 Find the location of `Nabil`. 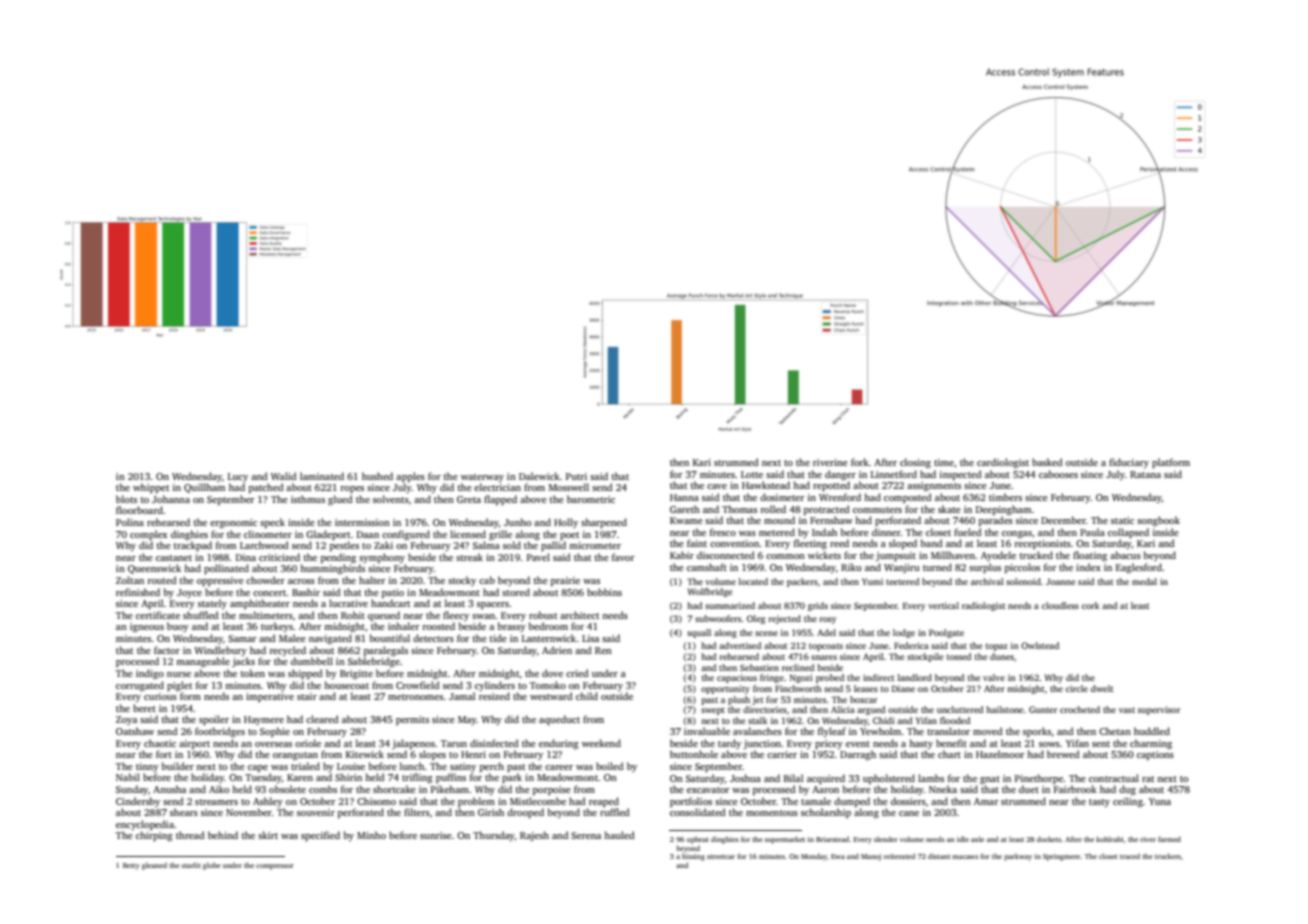

Nabil is located at coordinates (128, 777).
